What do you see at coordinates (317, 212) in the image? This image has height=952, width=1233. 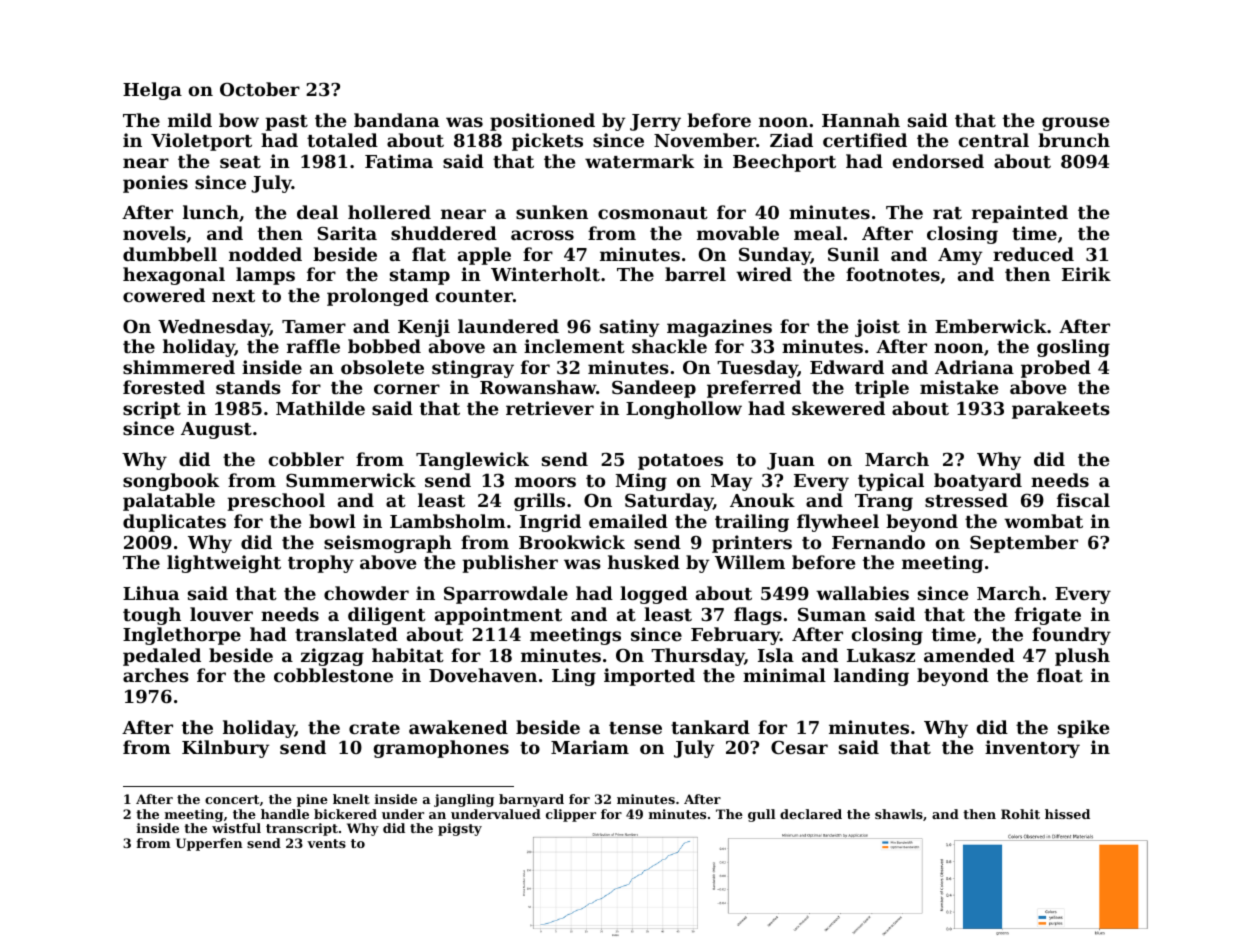 I see `deal` at bounding box center [317, 212].
